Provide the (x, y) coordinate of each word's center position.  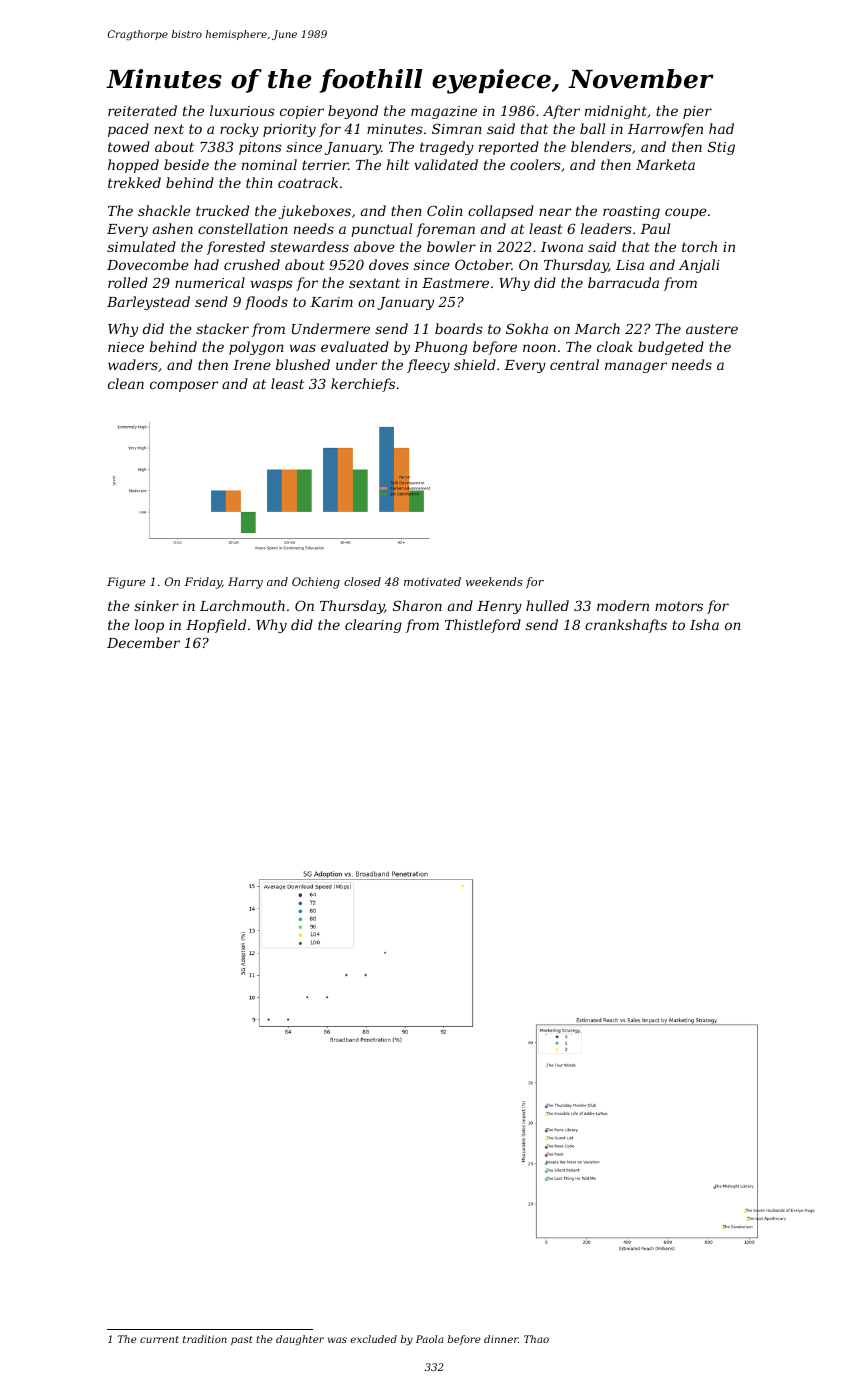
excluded (374, 1339)
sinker (156, 605)
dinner (501, 1339)
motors (679, 606)
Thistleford (483, 626)
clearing (373, 626)
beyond (353, 112)
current (159, 1339)
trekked (134, 182)
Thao (536, 1339)
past (242, 1340)
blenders (601, 146)
